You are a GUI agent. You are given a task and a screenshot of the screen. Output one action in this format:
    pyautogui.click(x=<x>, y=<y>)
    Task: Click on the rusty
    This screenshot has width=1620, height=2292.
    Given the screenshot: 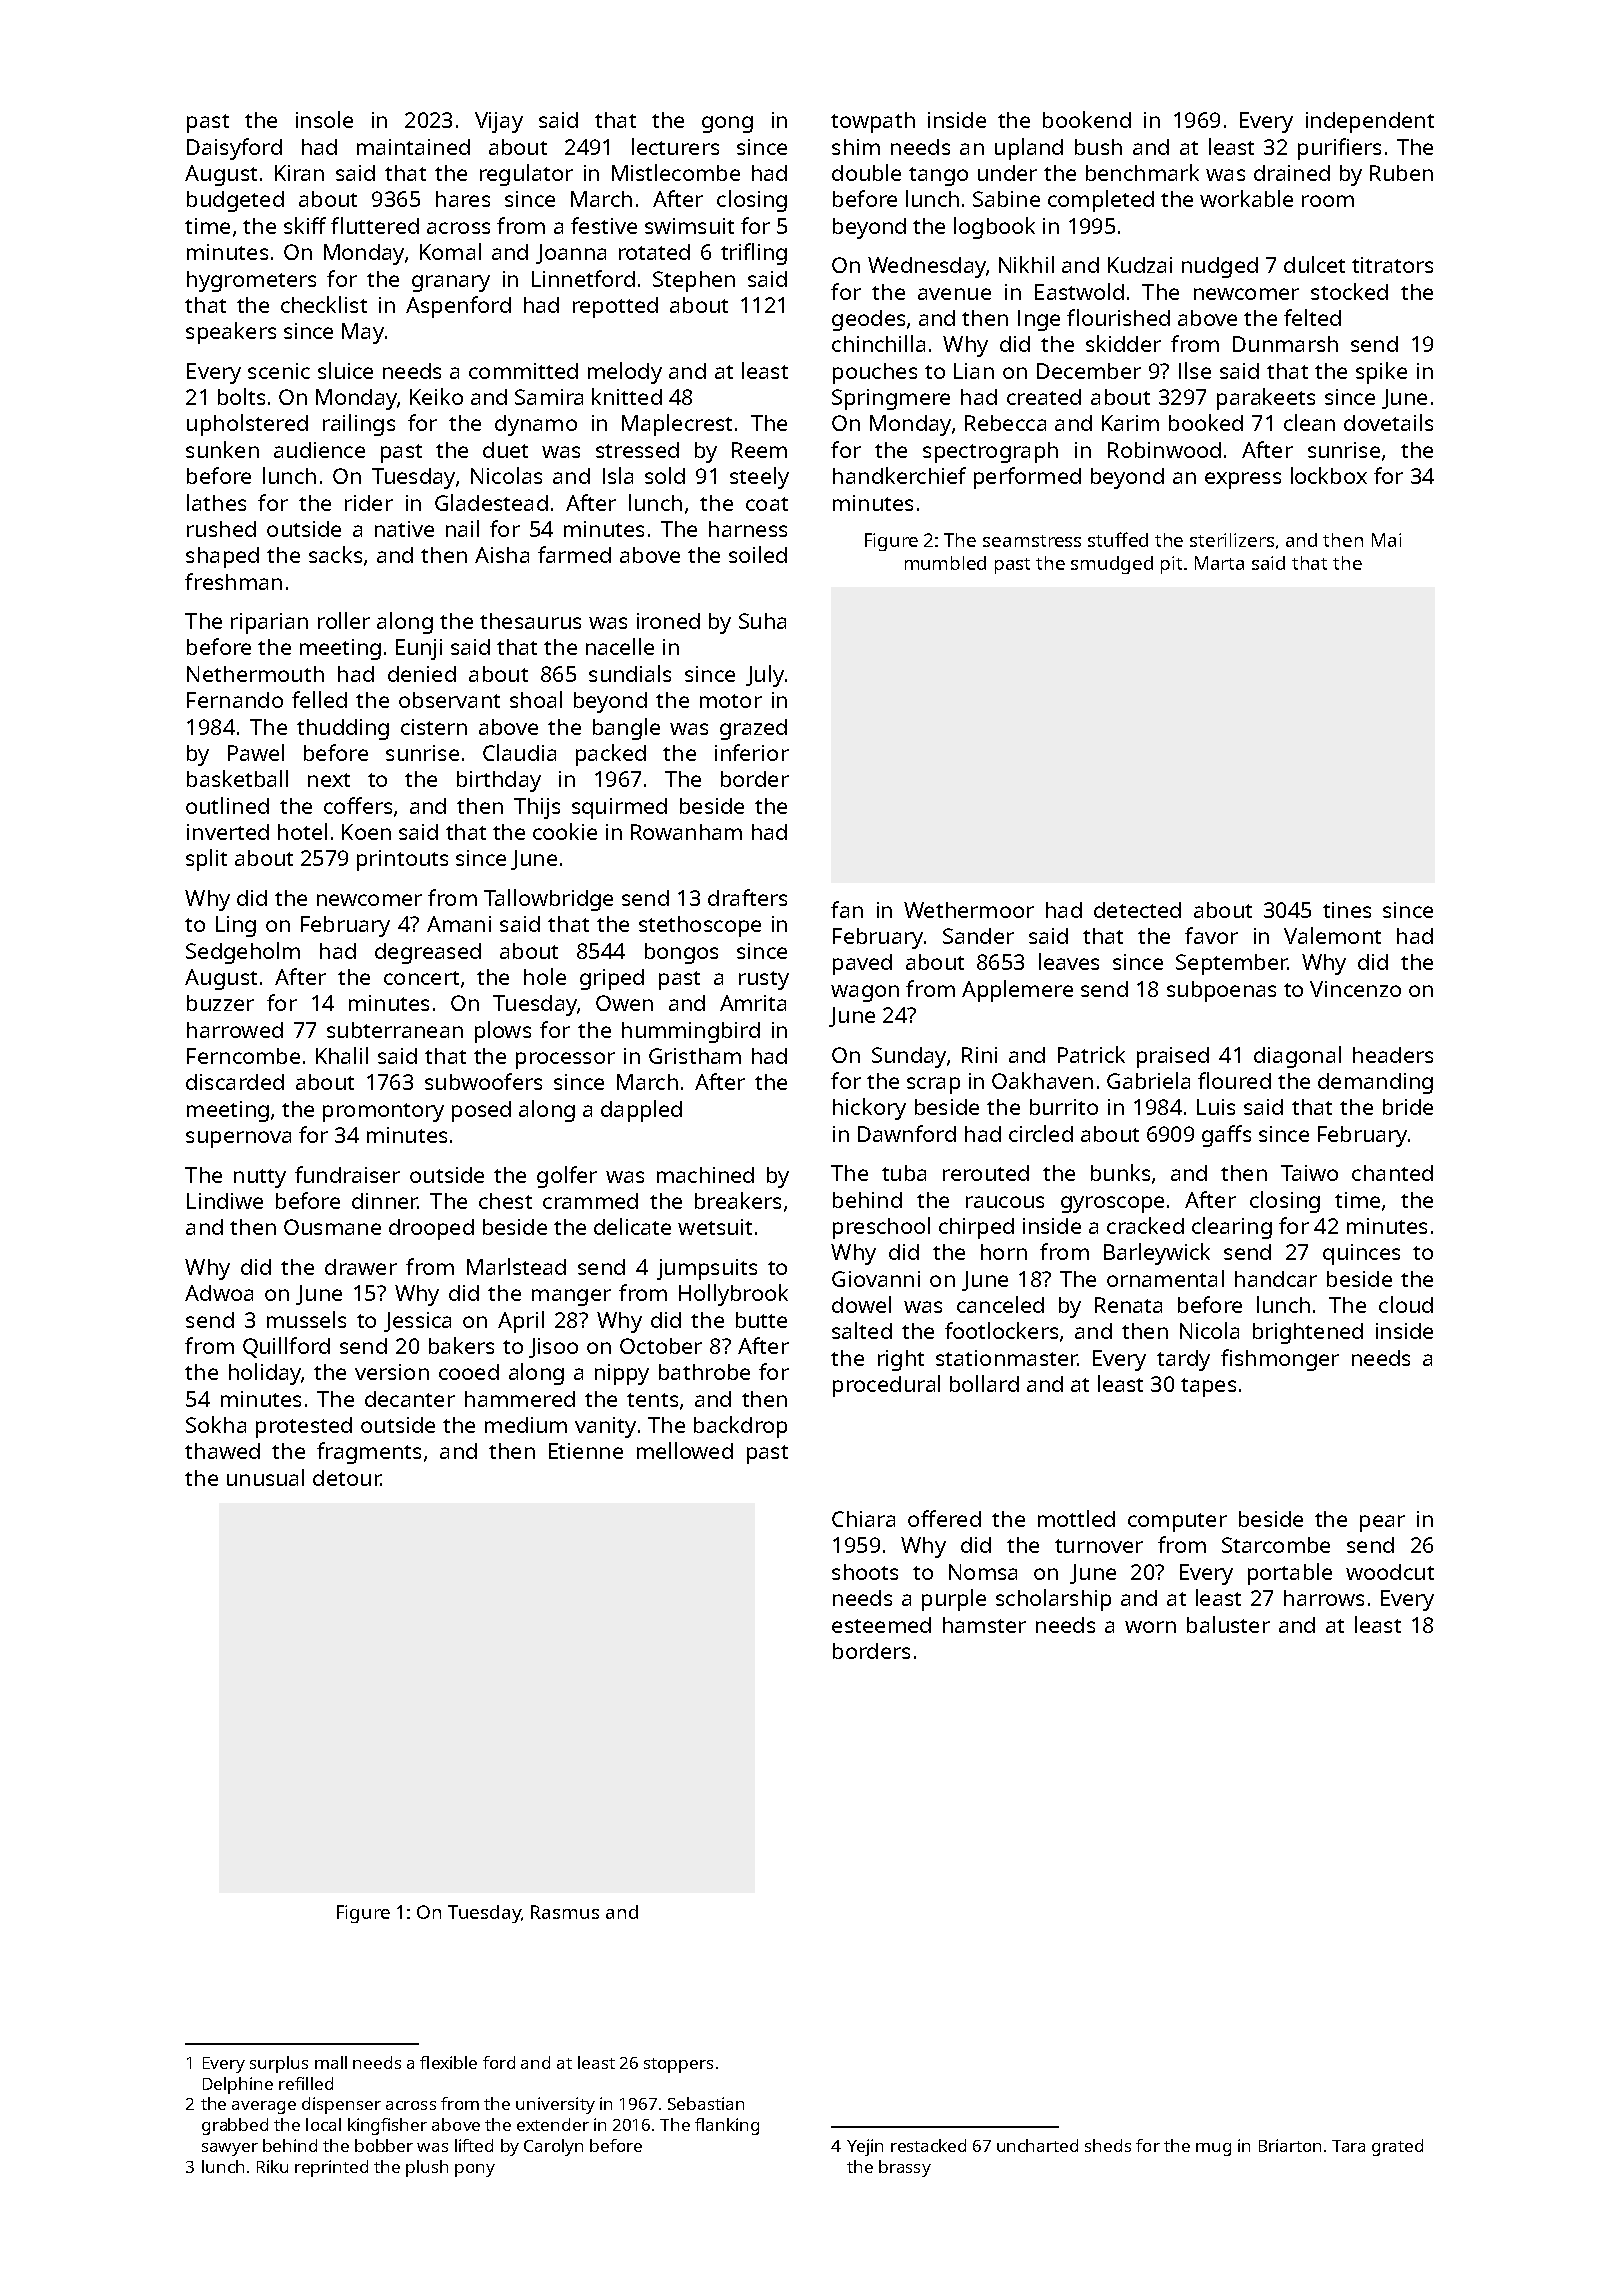 What is the action you would take?
    pyautogui.click(x=764, y=980)
